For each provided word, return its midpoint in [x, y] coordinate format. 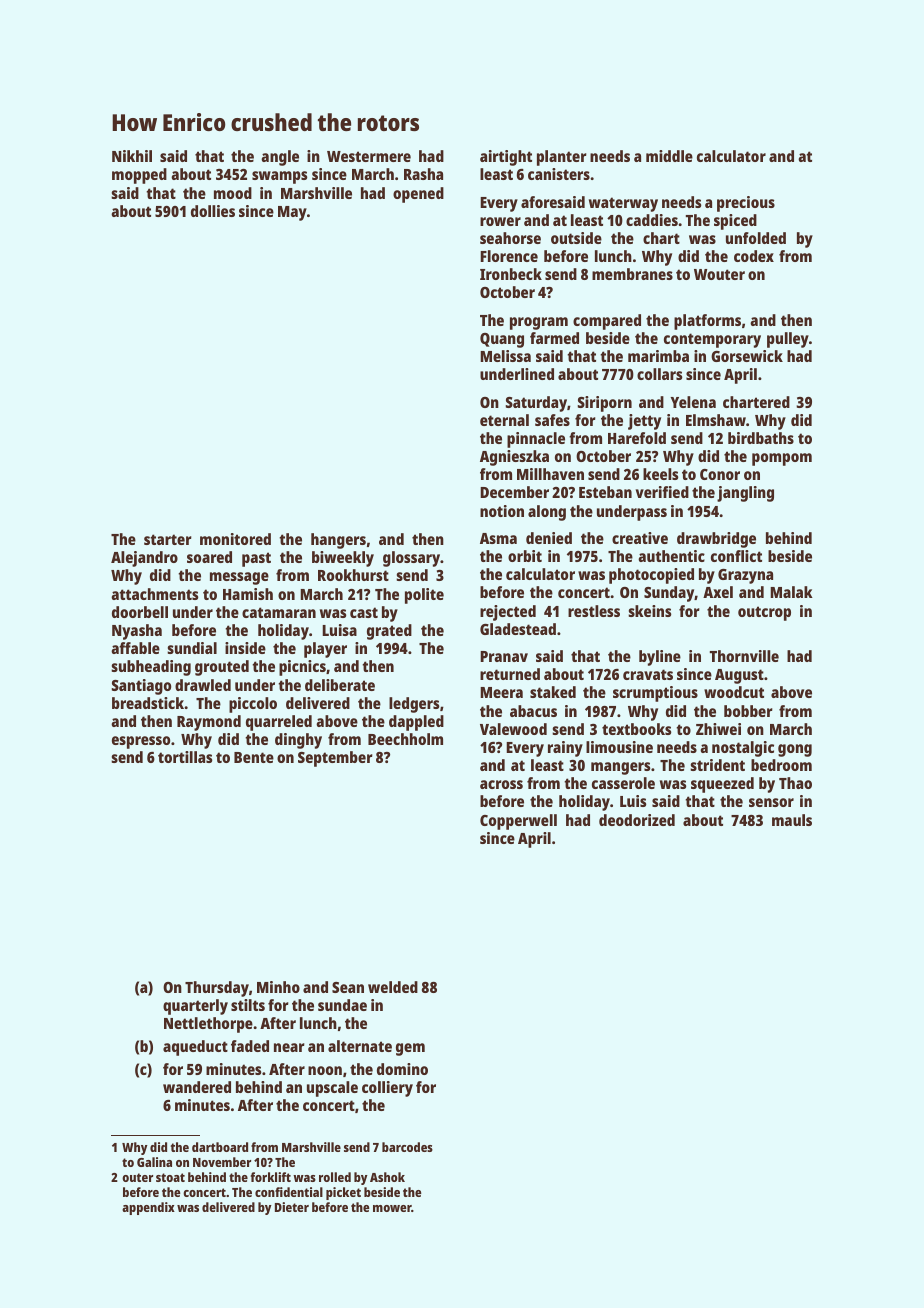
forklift [271, 1177]
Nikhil [132, 156]
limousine [619, 747]
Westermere [369, 156]
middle [669, 156]
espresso [141, 742]
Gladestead [518, 629]
